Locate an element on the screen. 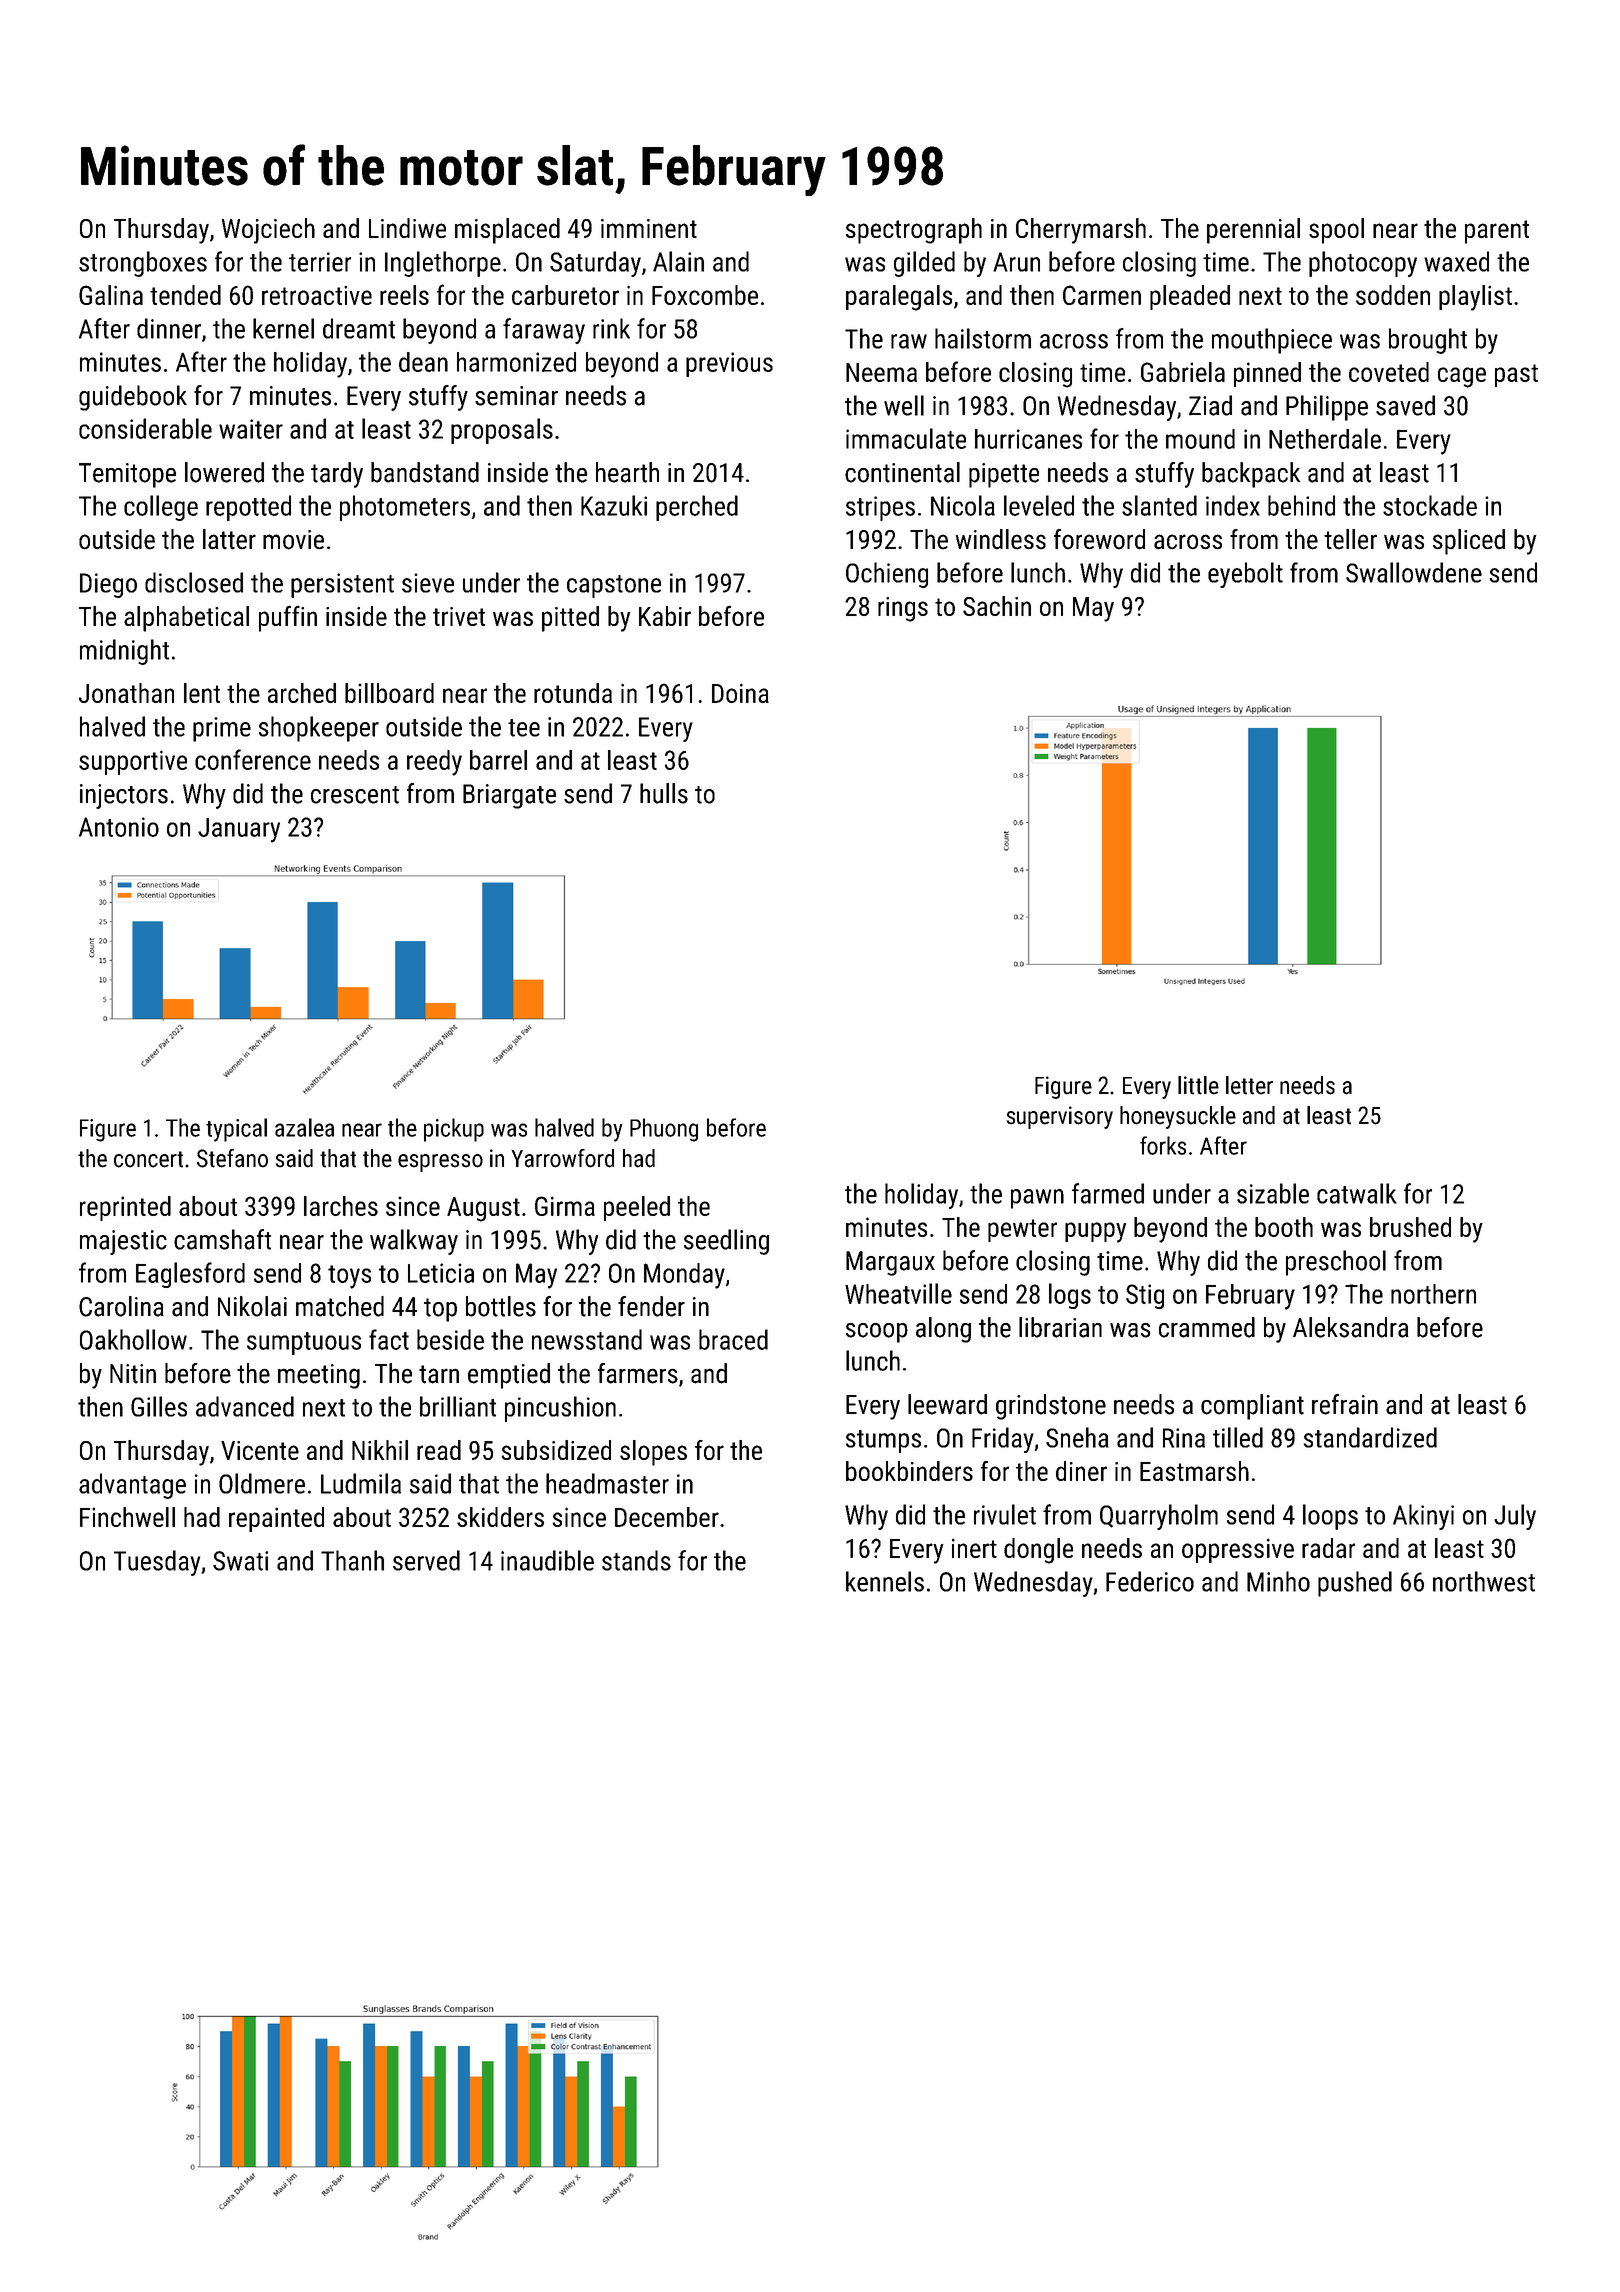 The height and width of the screenshot is (2292, 1620). letter is located at coordinates (1249, 1085).
